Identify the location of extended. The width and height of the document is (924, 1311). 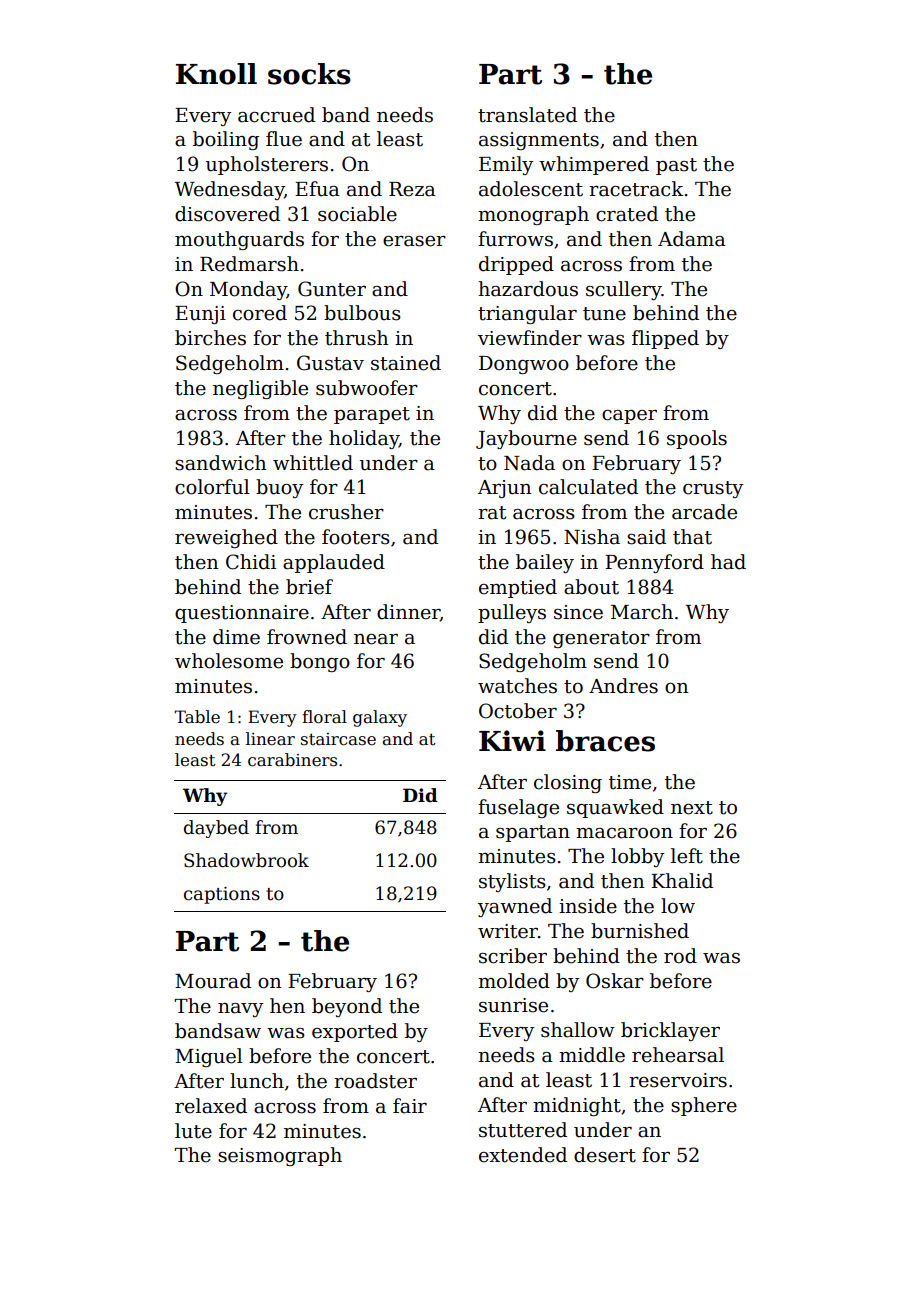
(523, 1155).
